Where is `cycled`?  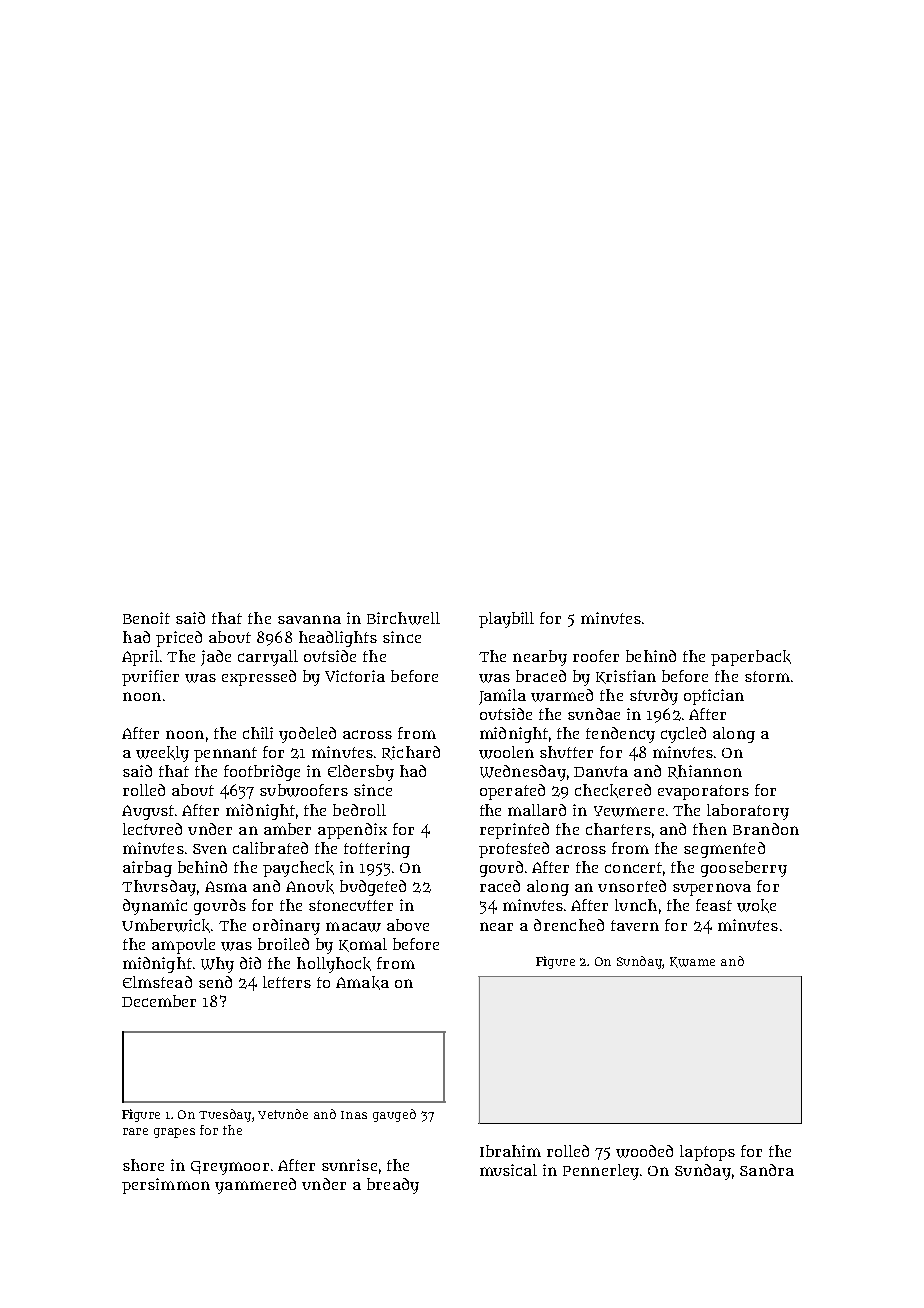 cycled is located at coordinates (683, 735).
